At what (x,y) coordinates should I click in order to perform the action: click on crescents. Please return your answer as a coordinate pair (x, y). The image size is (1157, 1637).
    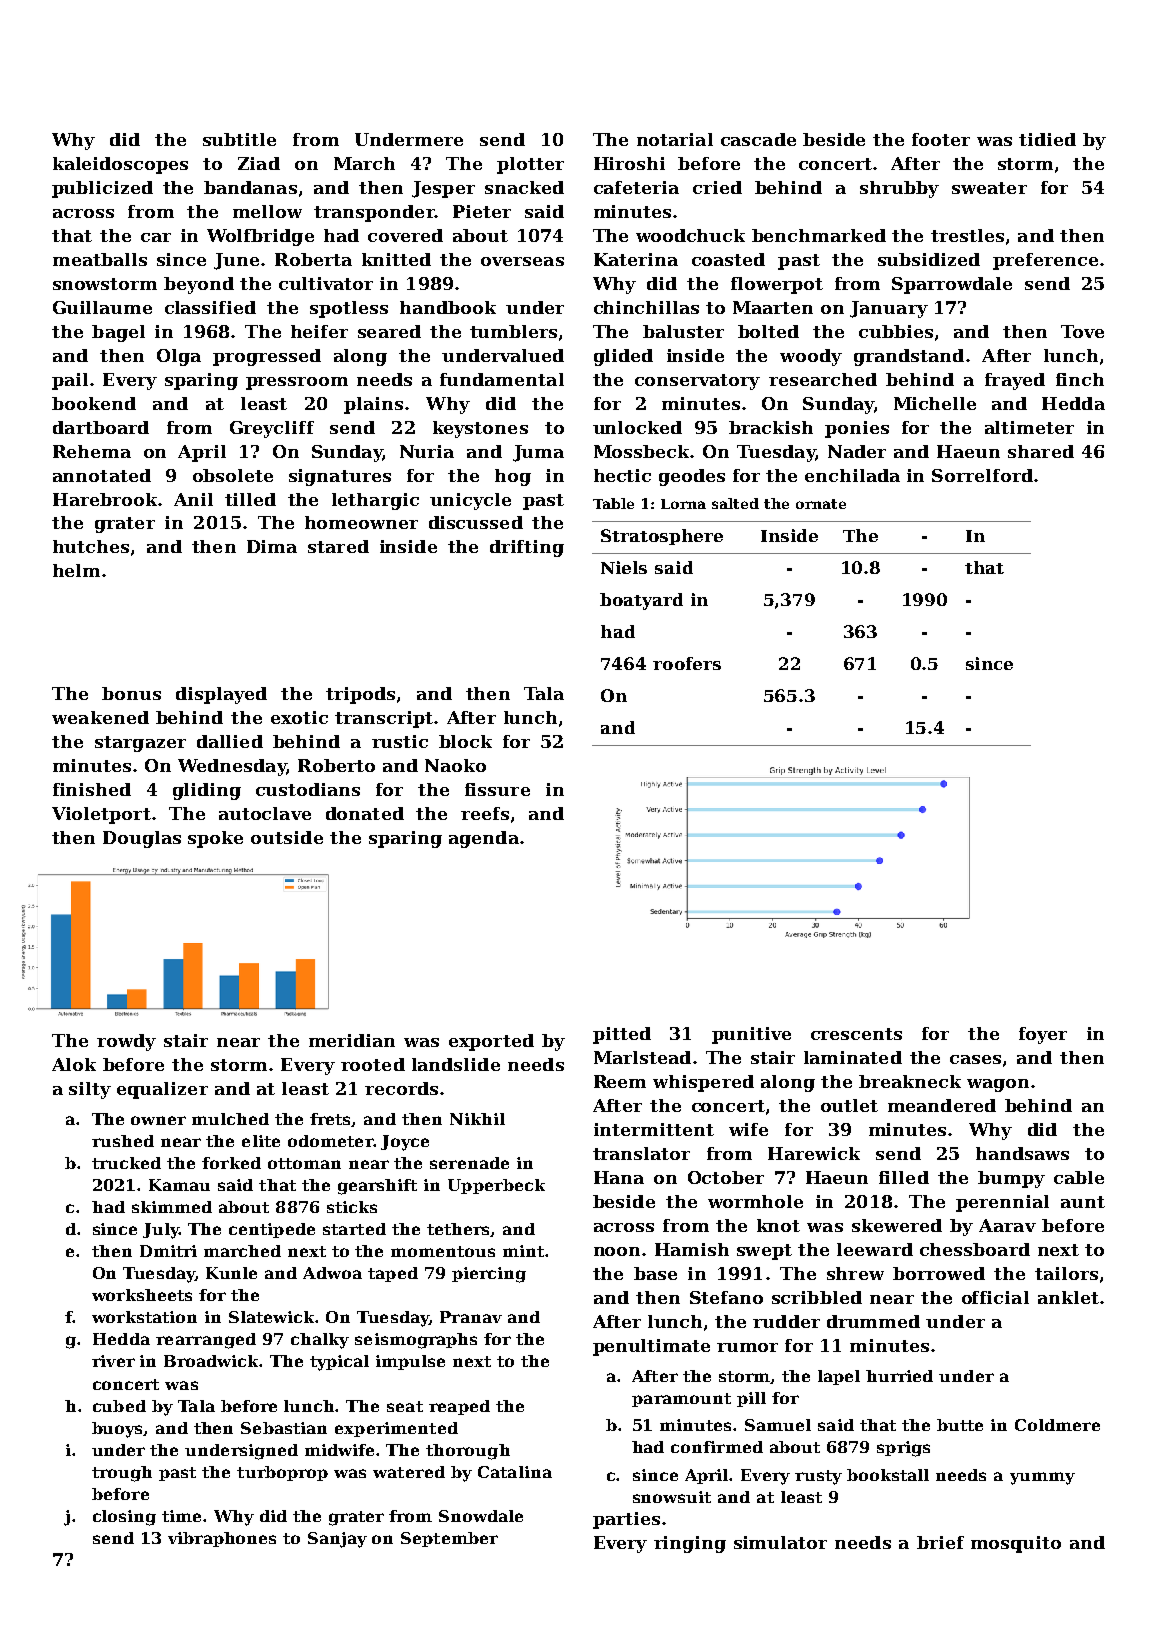
    Looking at the image, I should click on (856, 1034).
